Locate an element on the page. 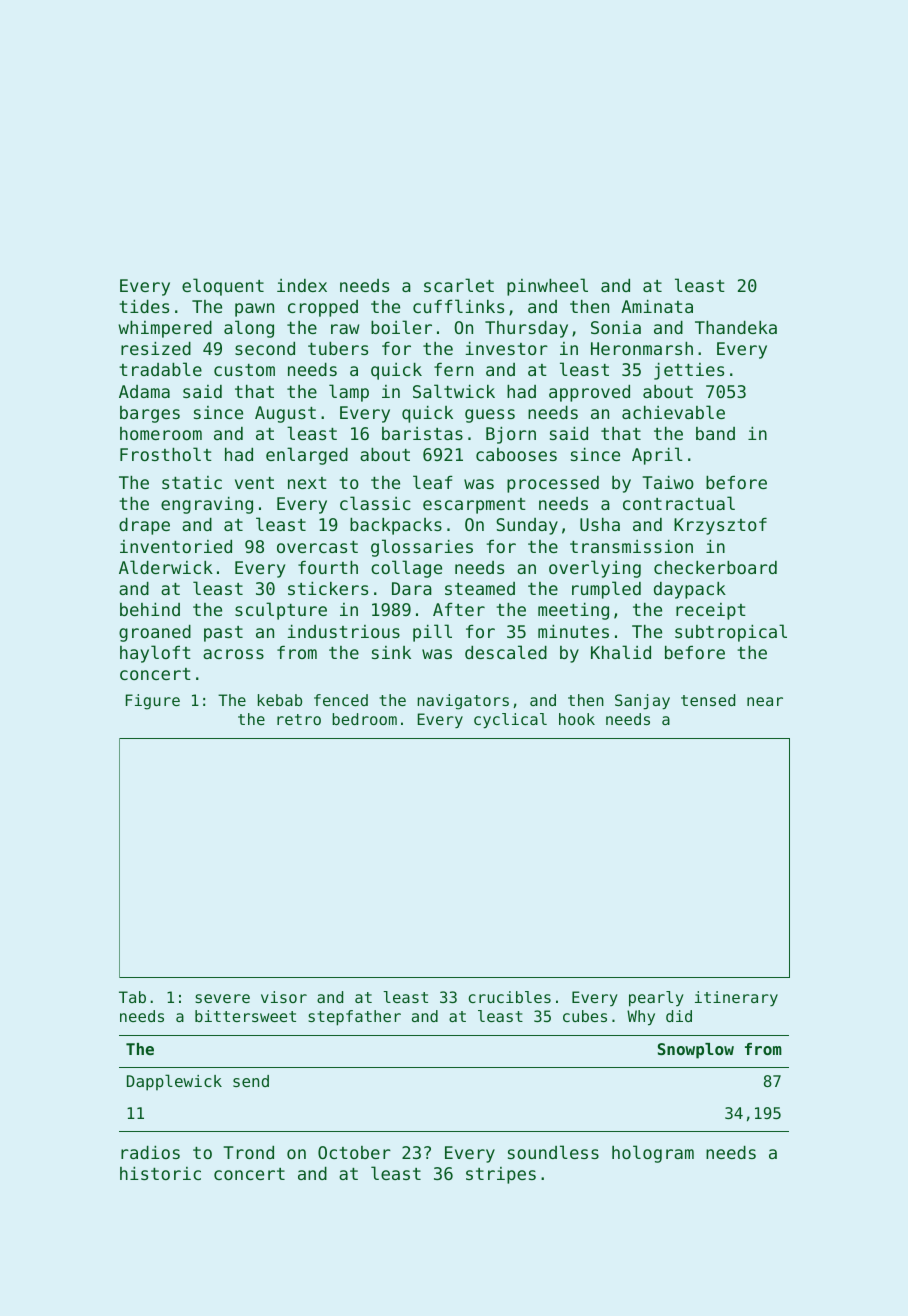 The width and height of the page is (908, 1316). scarlet is located at coordinates (459, 285).
